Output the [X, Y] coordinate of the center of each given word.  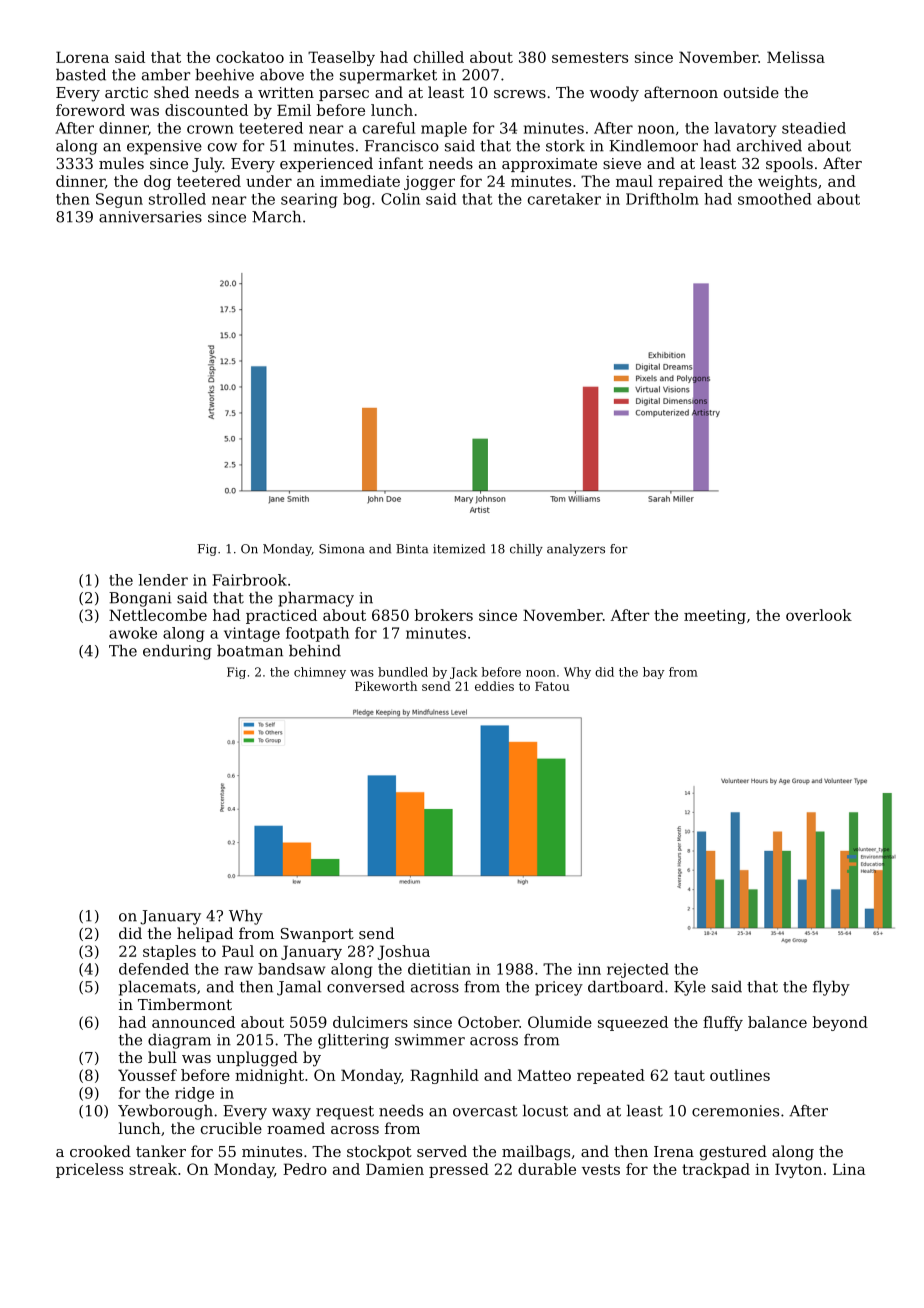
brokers [444, 615]
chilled [439, 57]
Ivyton [798, 1170]
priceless [89, 1170]
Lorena [82, 57]
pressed [459, 1170]
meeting [715, 616]
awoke [133, 633]
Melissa [796, 57]
